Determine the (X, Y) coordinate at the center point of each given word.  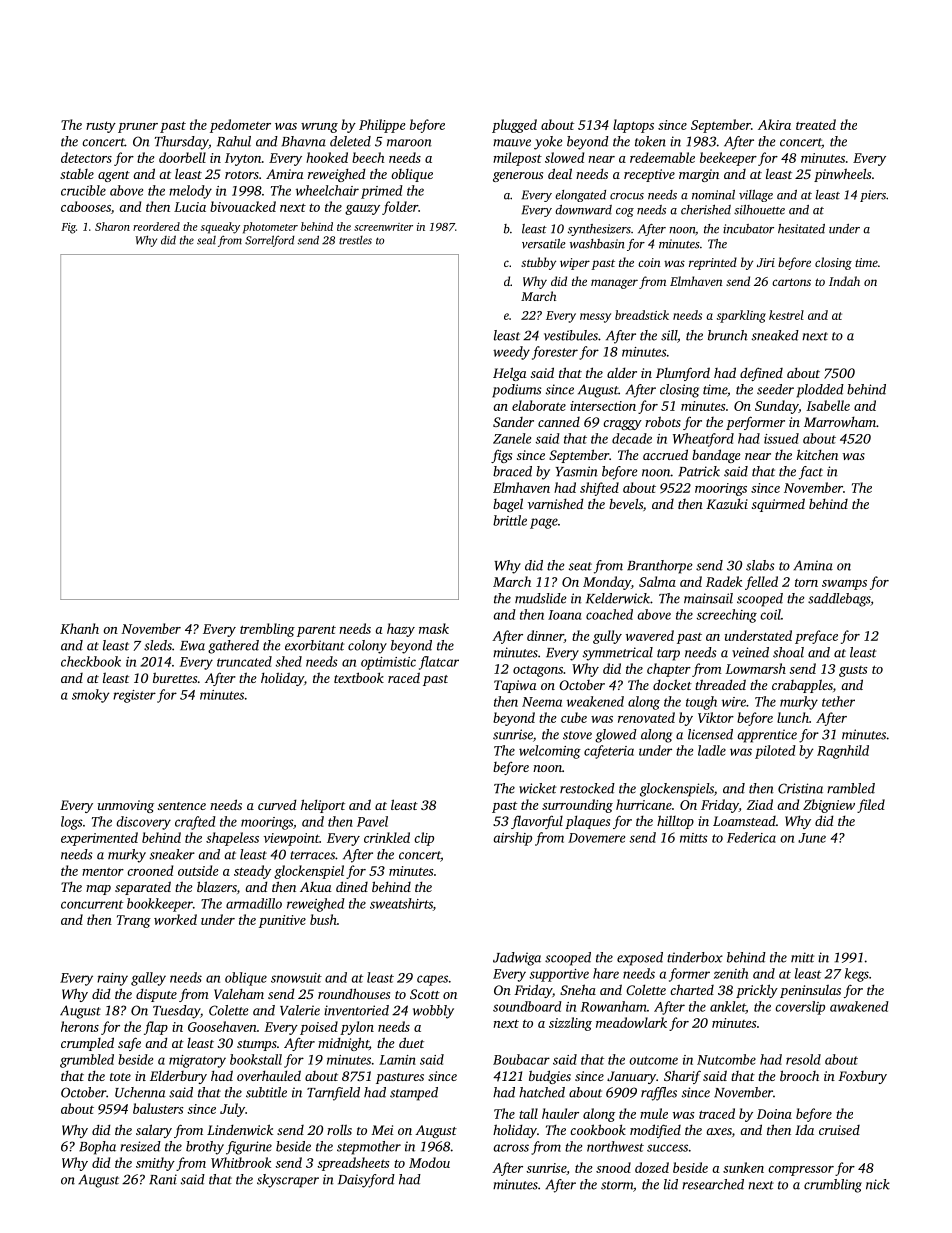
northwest (615, 1146)
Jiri (766, 262)
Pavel (372, 821)
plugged (514, 126)
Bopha (97, 1148)
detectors (86, 157)
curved (277, 804)
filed (871, 806)
